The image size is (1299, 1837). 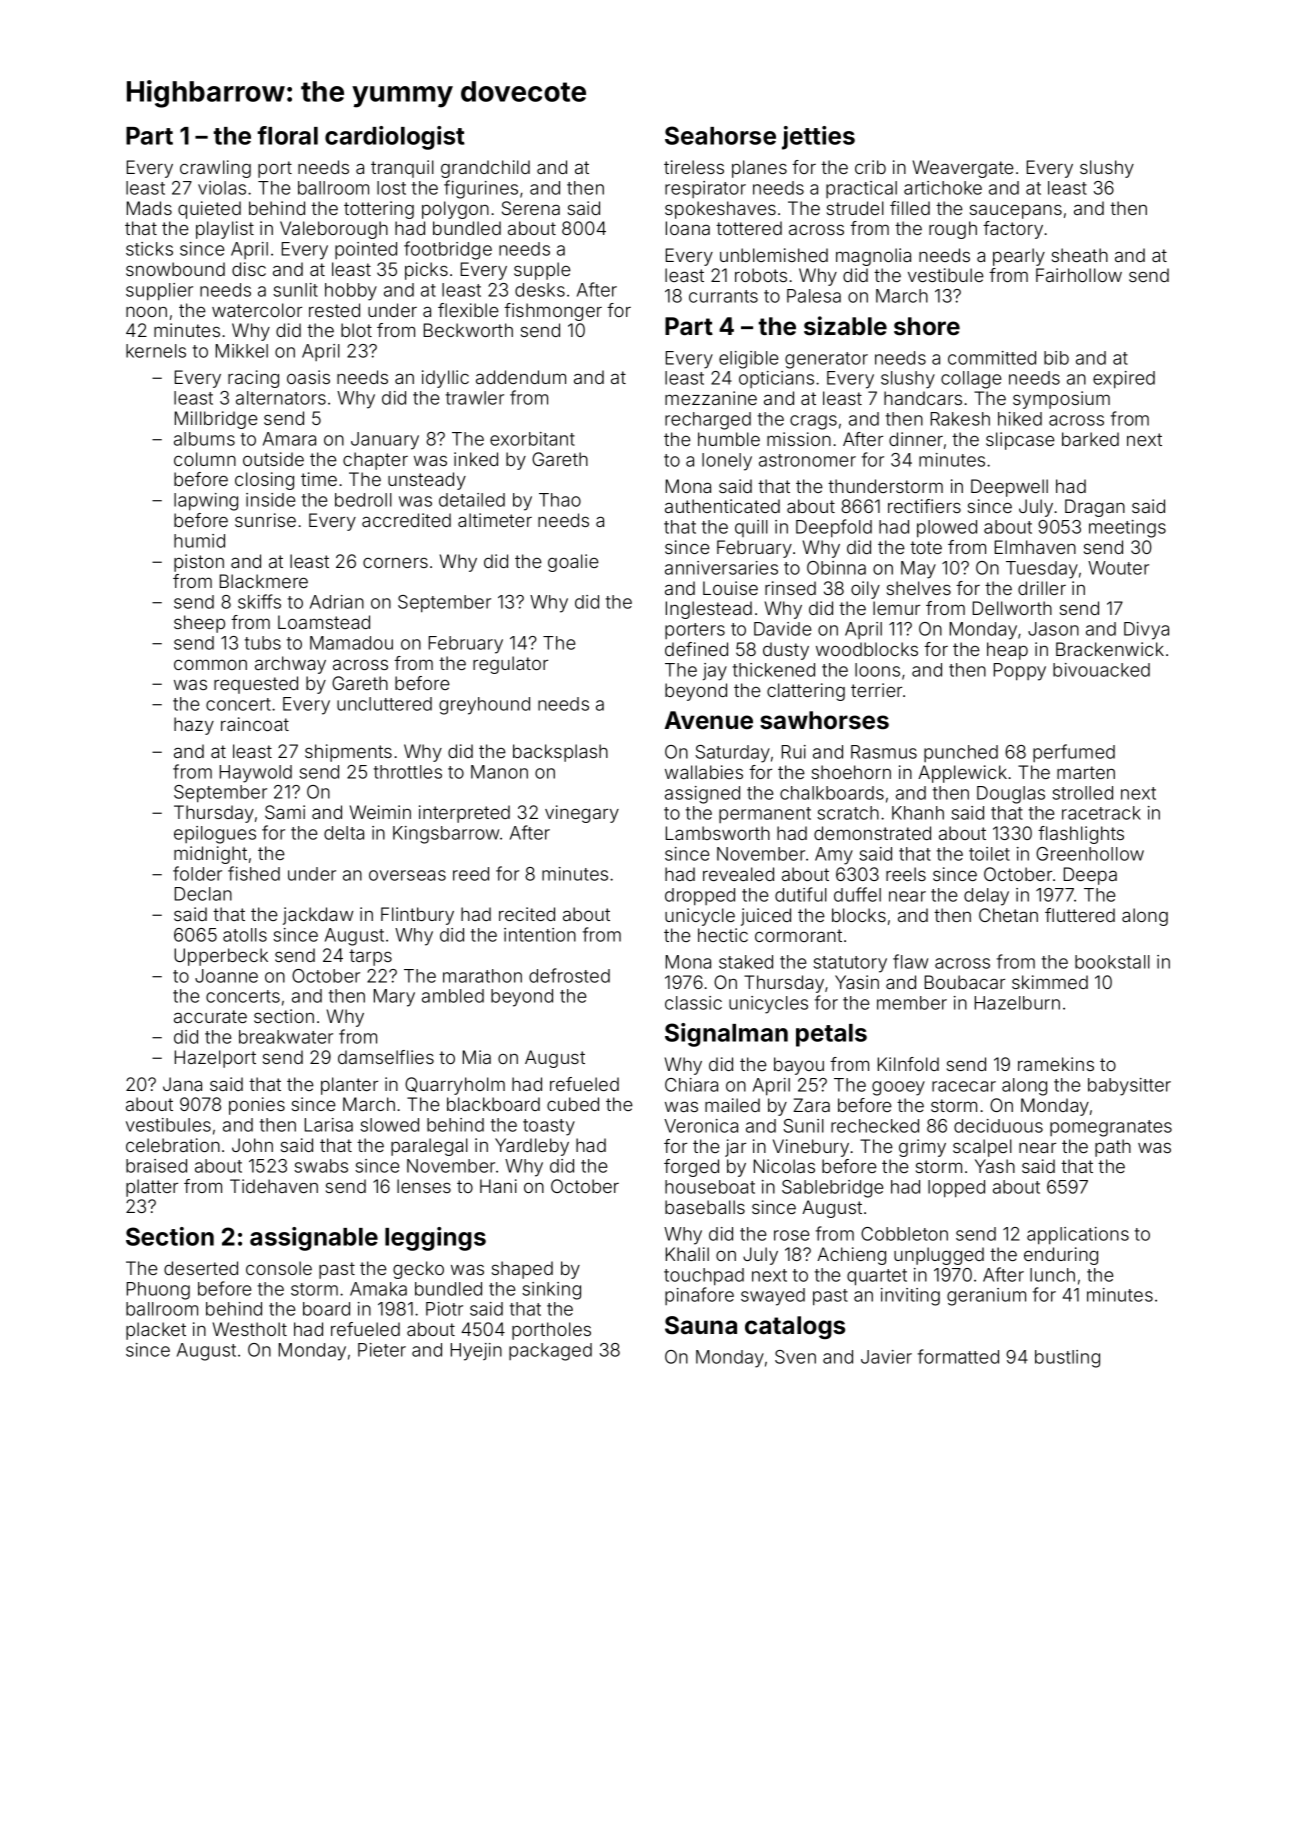 I want to click on floral, so click(x=287, y=135).
